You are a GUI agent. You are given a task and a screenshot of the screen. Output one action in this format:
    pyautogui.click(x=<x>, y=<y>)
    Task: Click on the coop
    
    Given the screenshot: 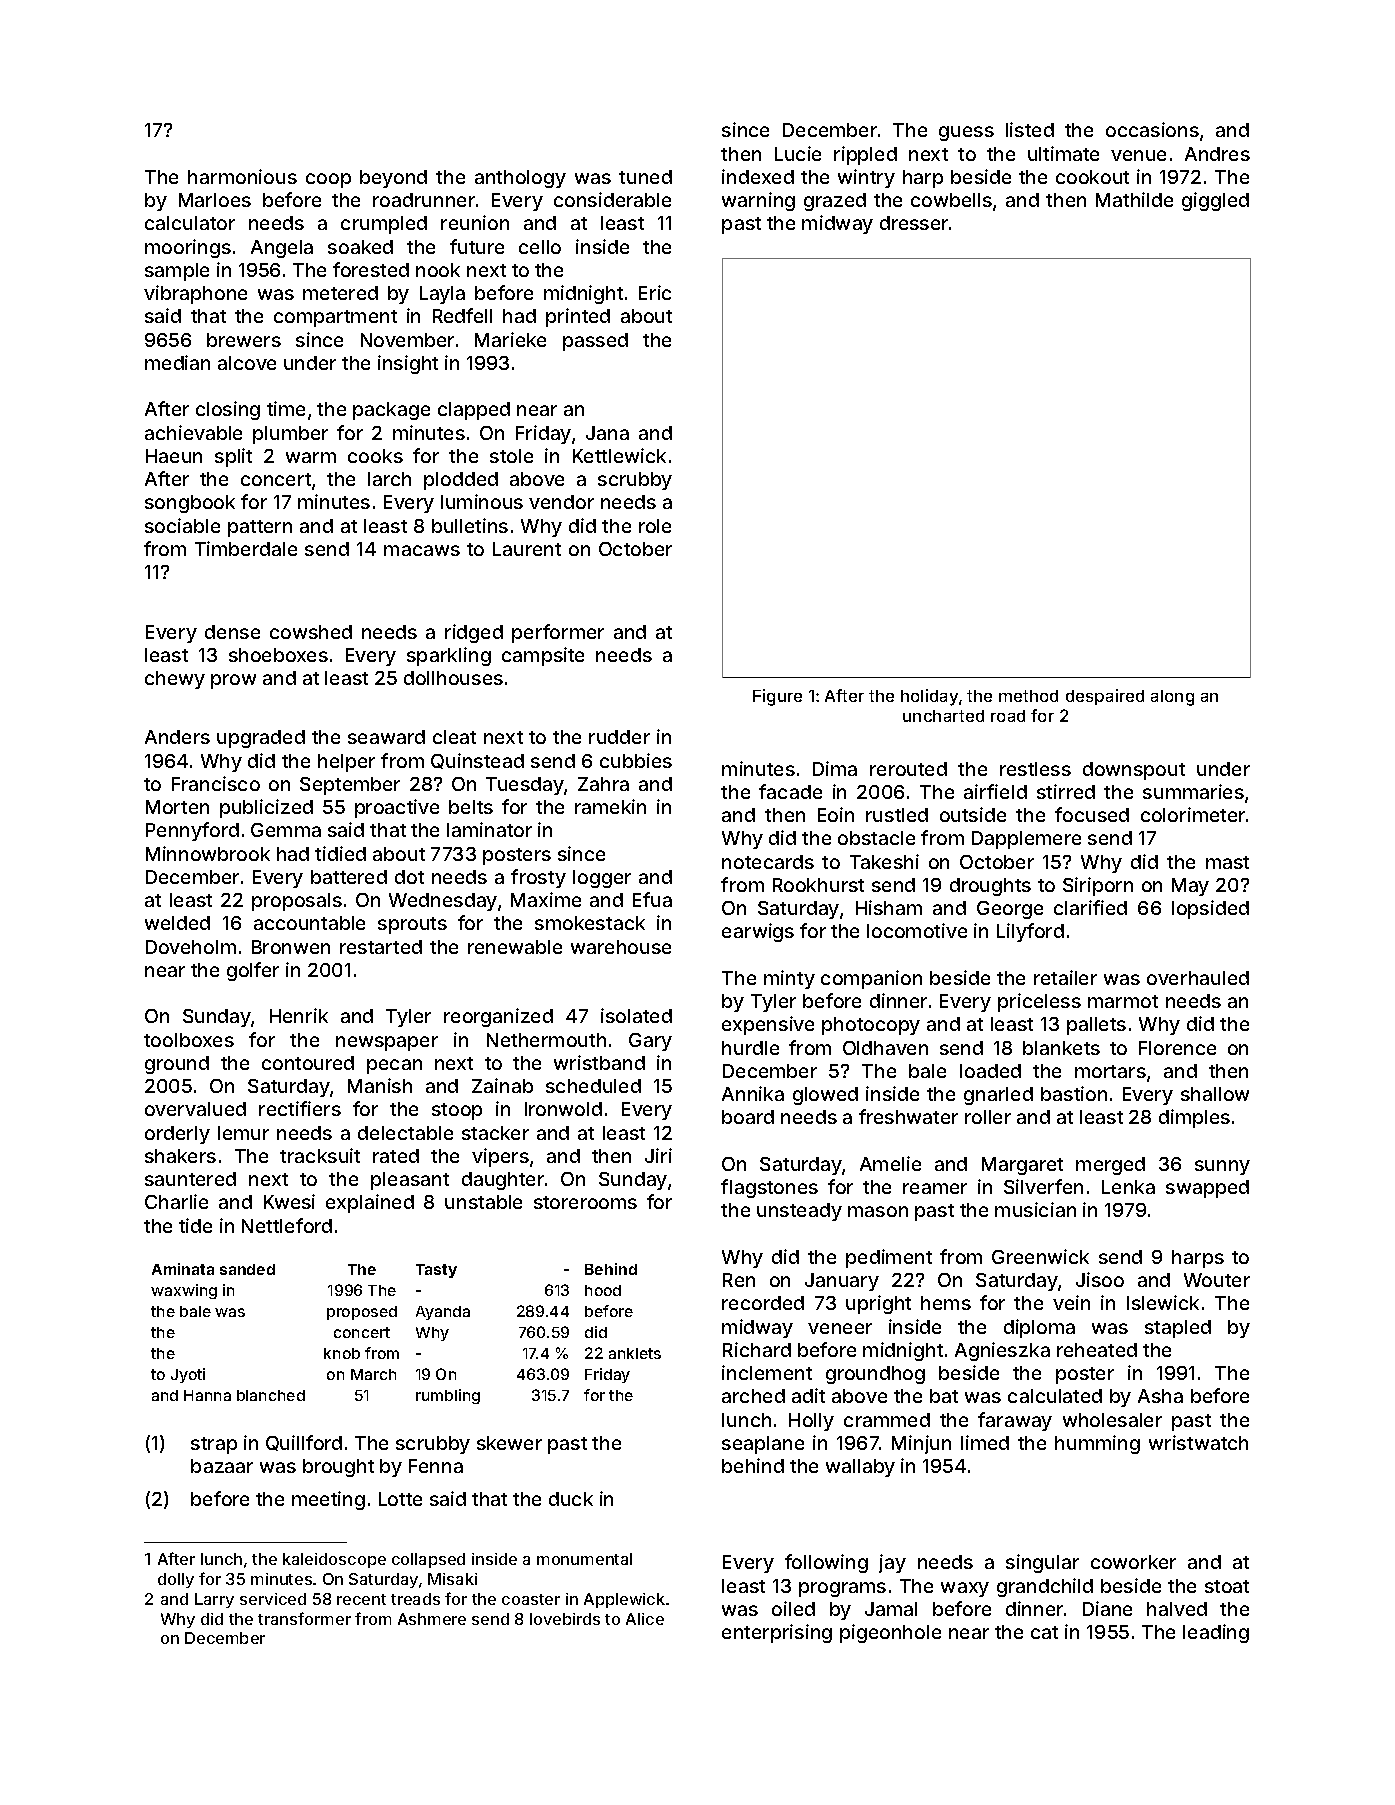 What is the action you would take?
    pyautogui.click(x=328, y=180)
